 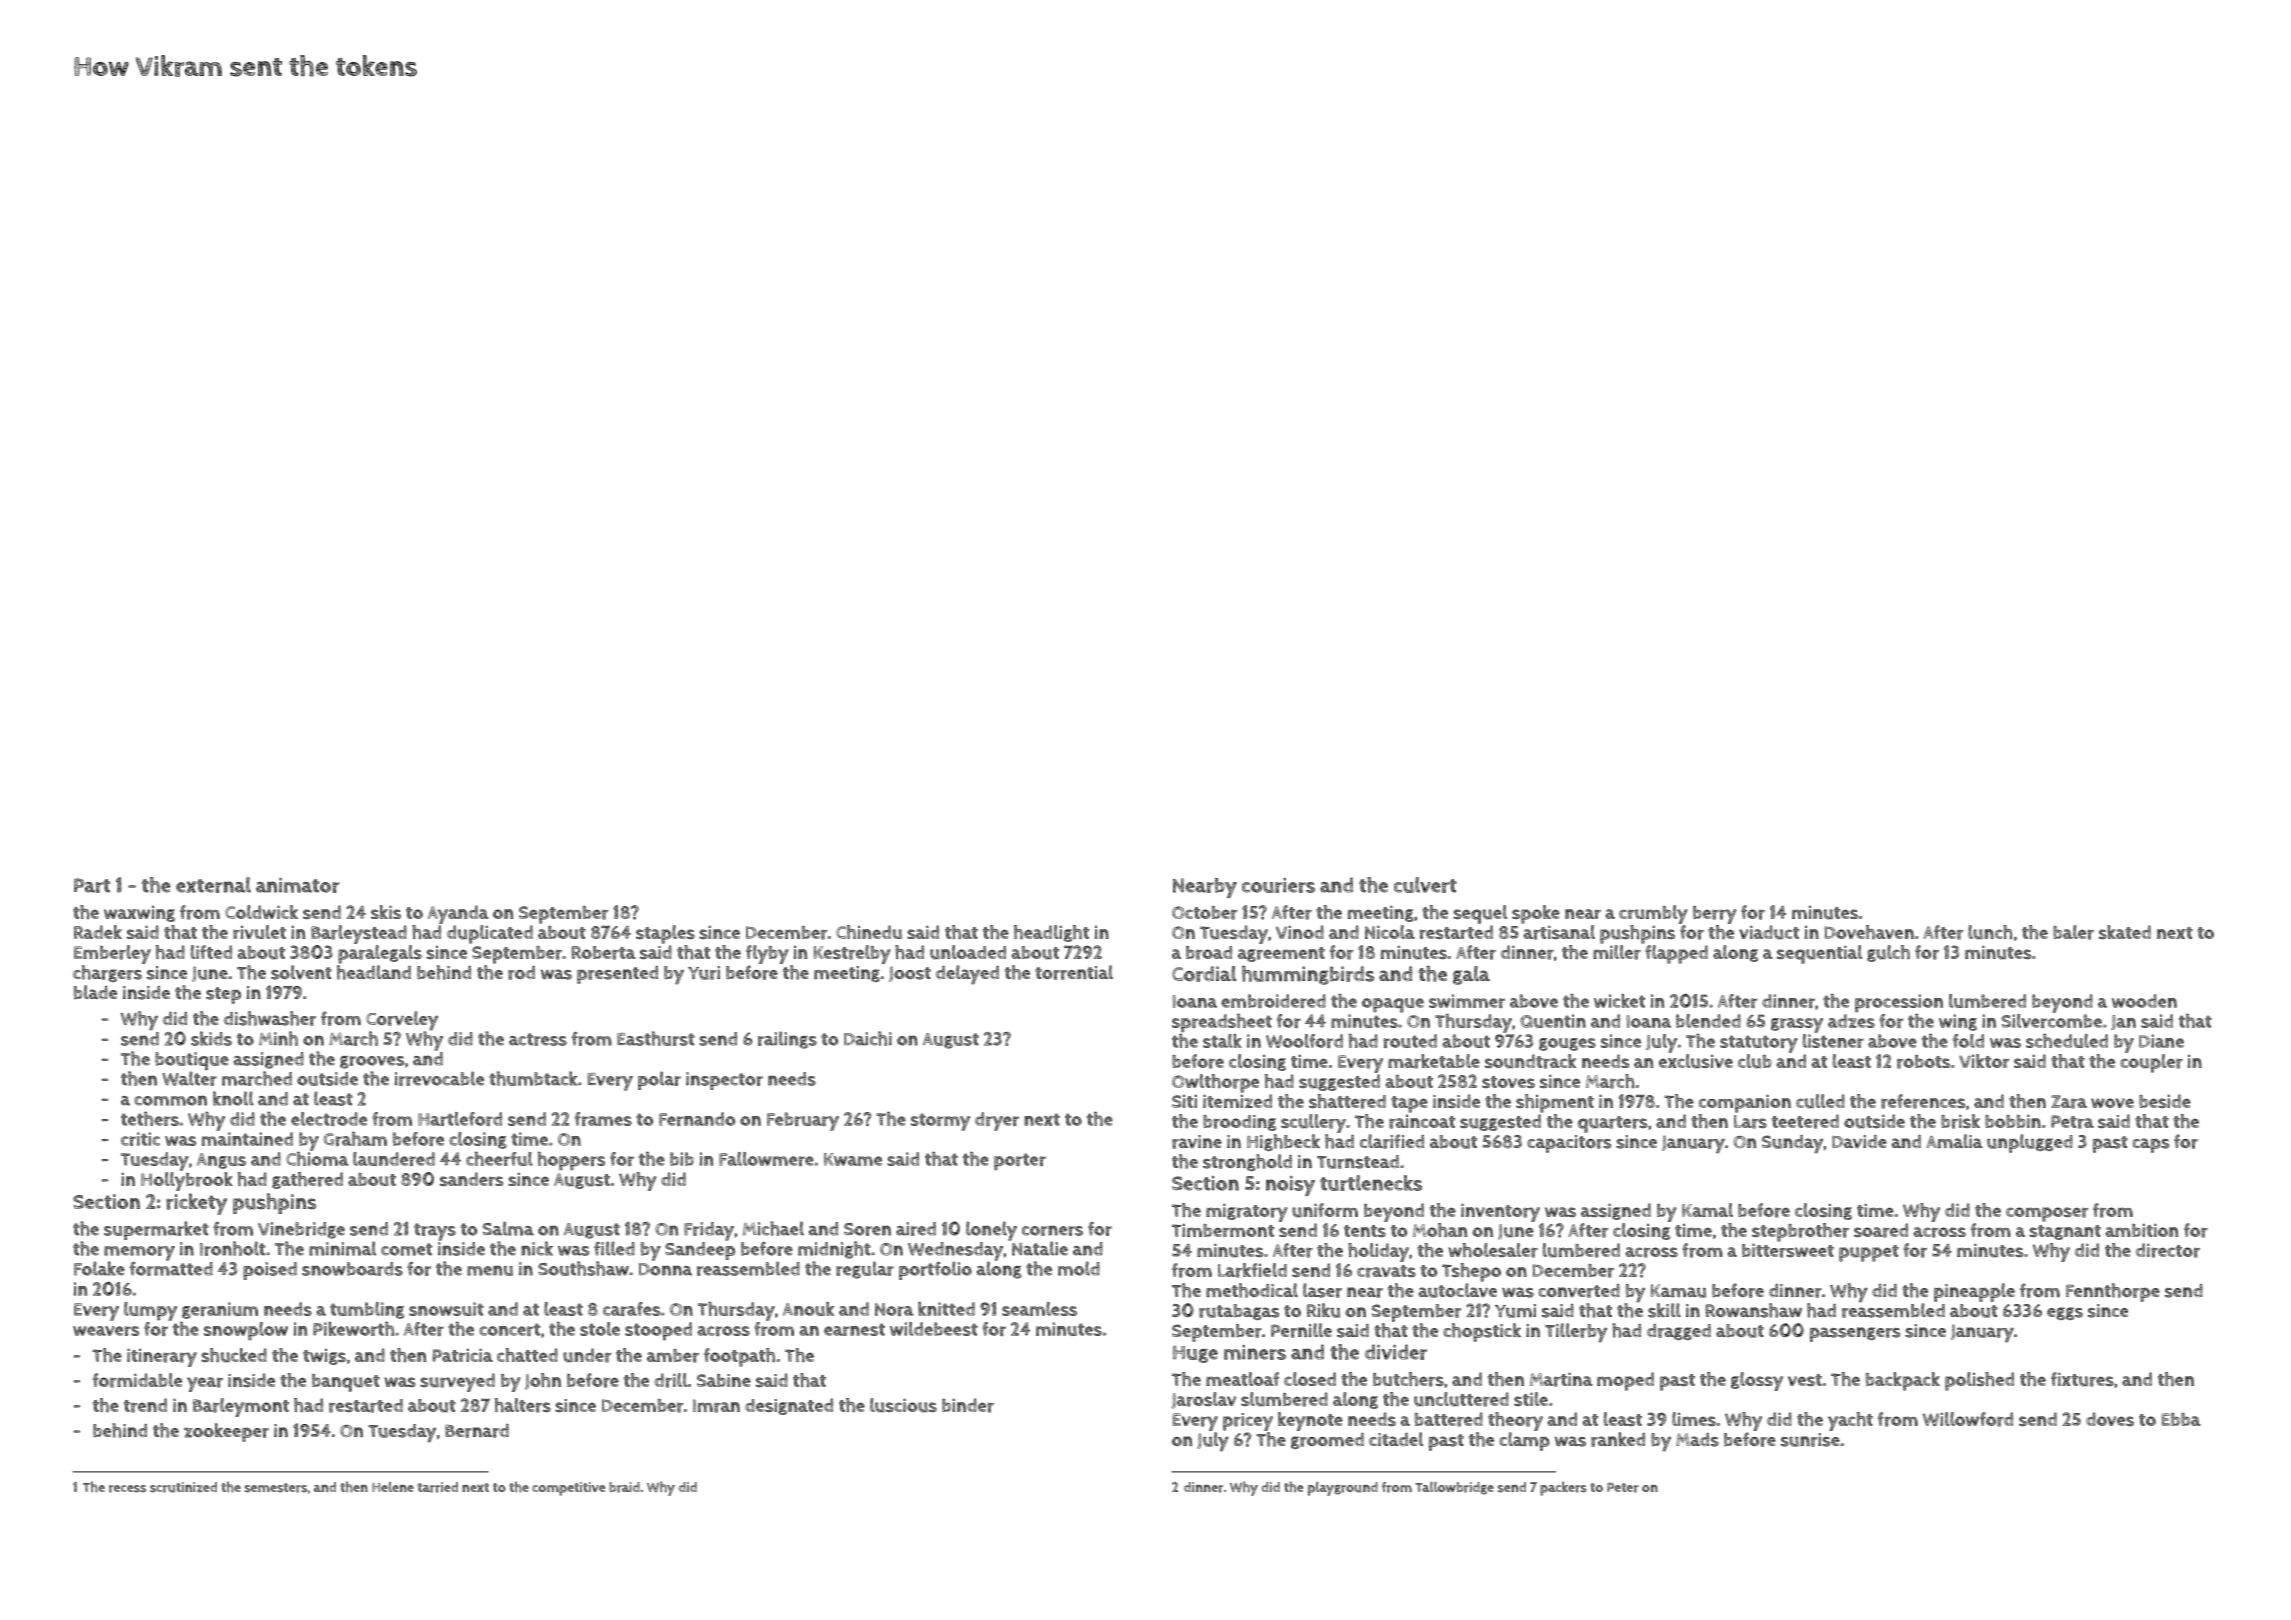 What do you see at coordinates (1694, 1419) in the document?
I see `limes` at bounding box center [1694, 1419].
